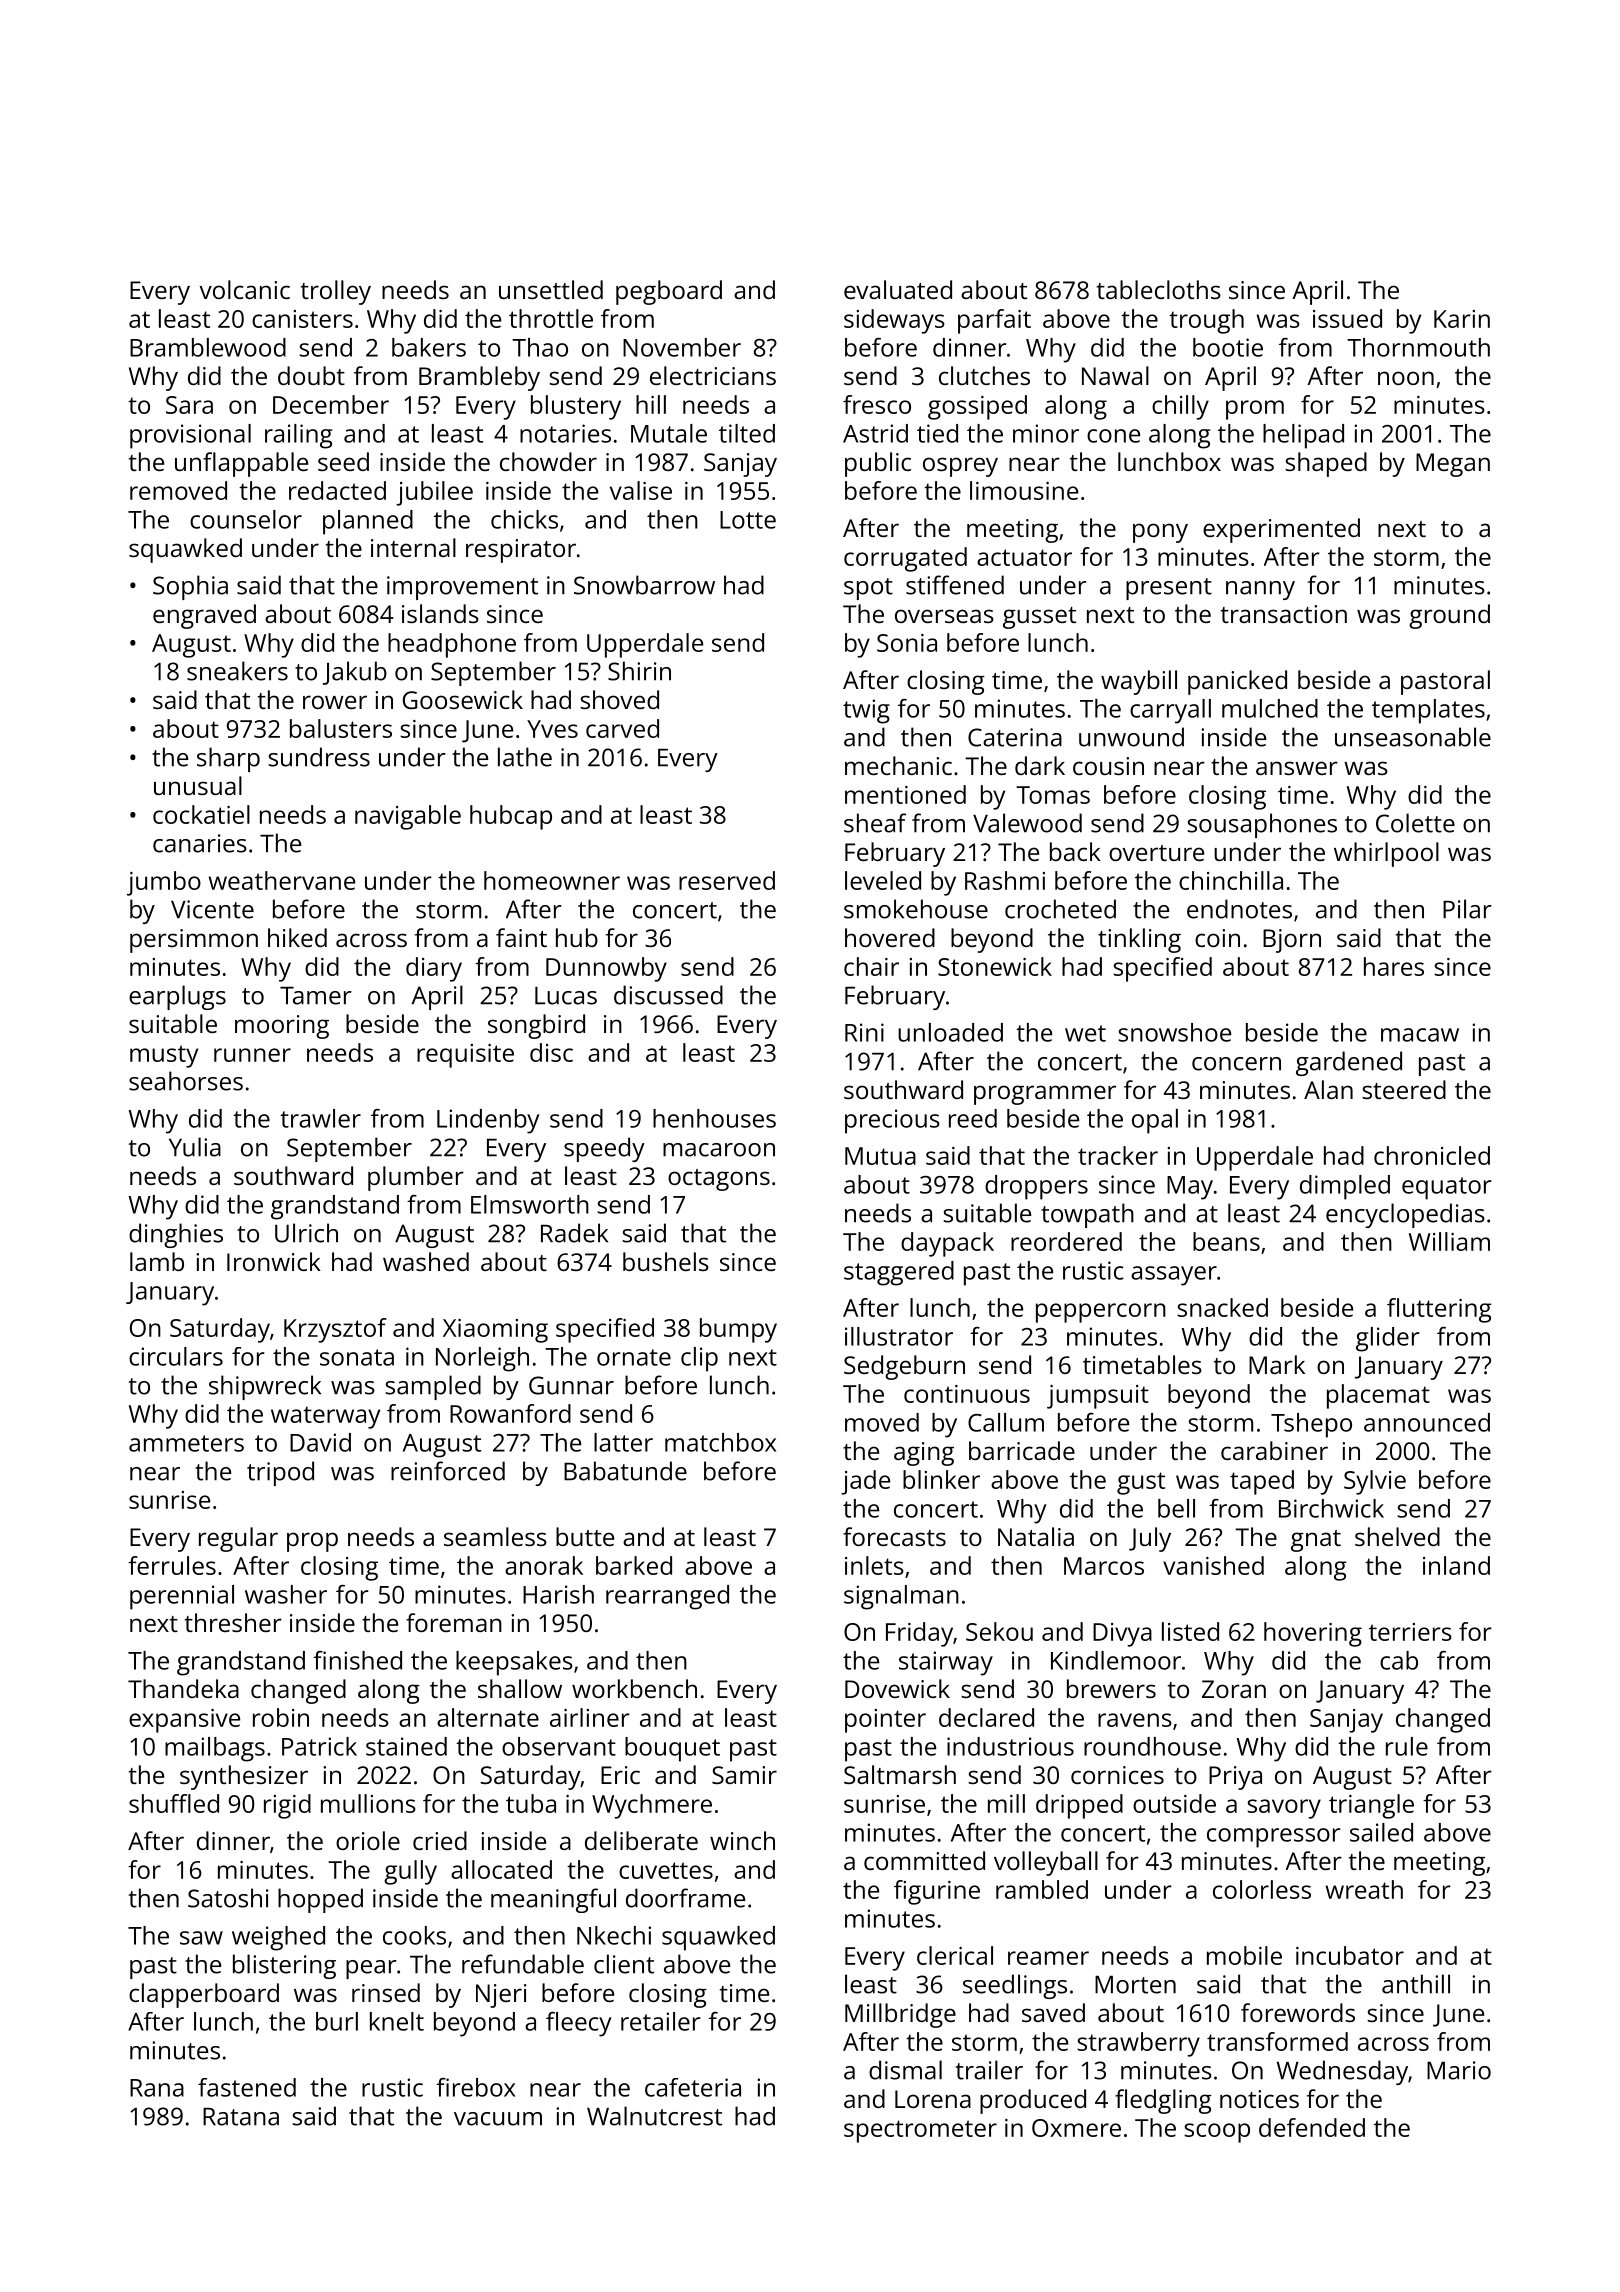 The image size is (1620, 2292). I want to click on Rini, so click(864, 1032).
